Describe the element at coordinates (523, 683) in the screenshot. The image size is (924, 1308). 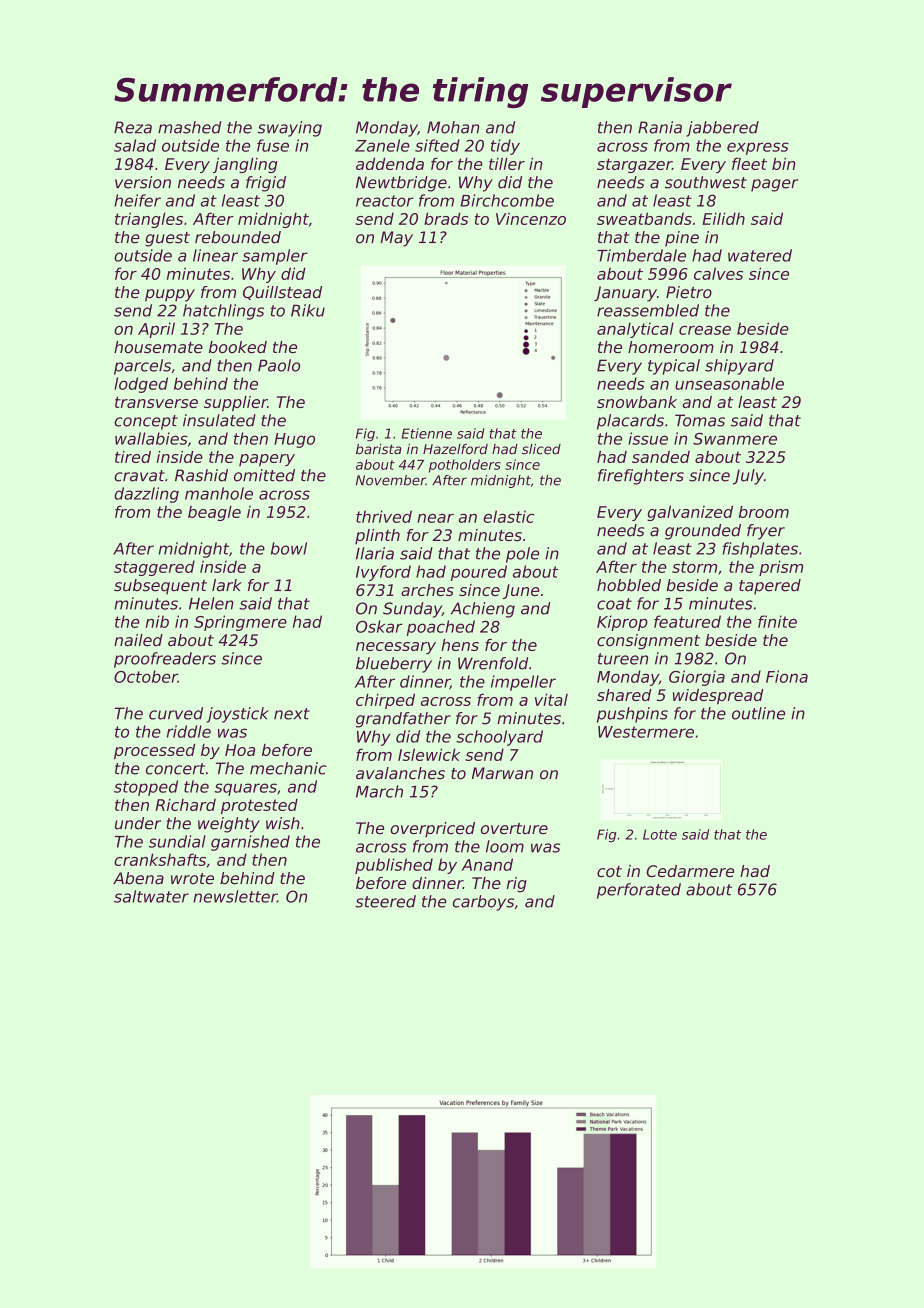
I see `impeller` at that location.
